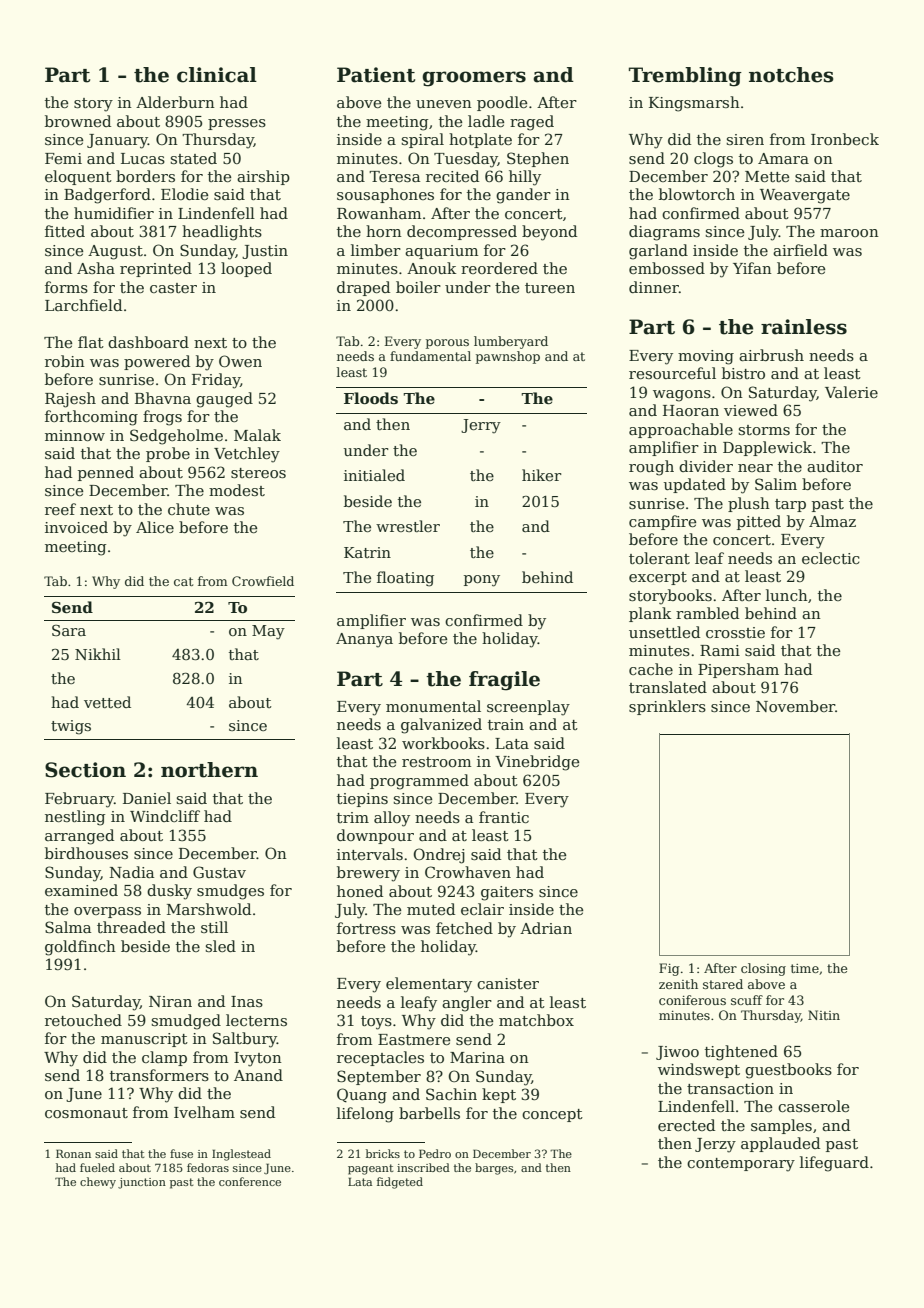  I want to click on Nikhil, so click(98, 654).
